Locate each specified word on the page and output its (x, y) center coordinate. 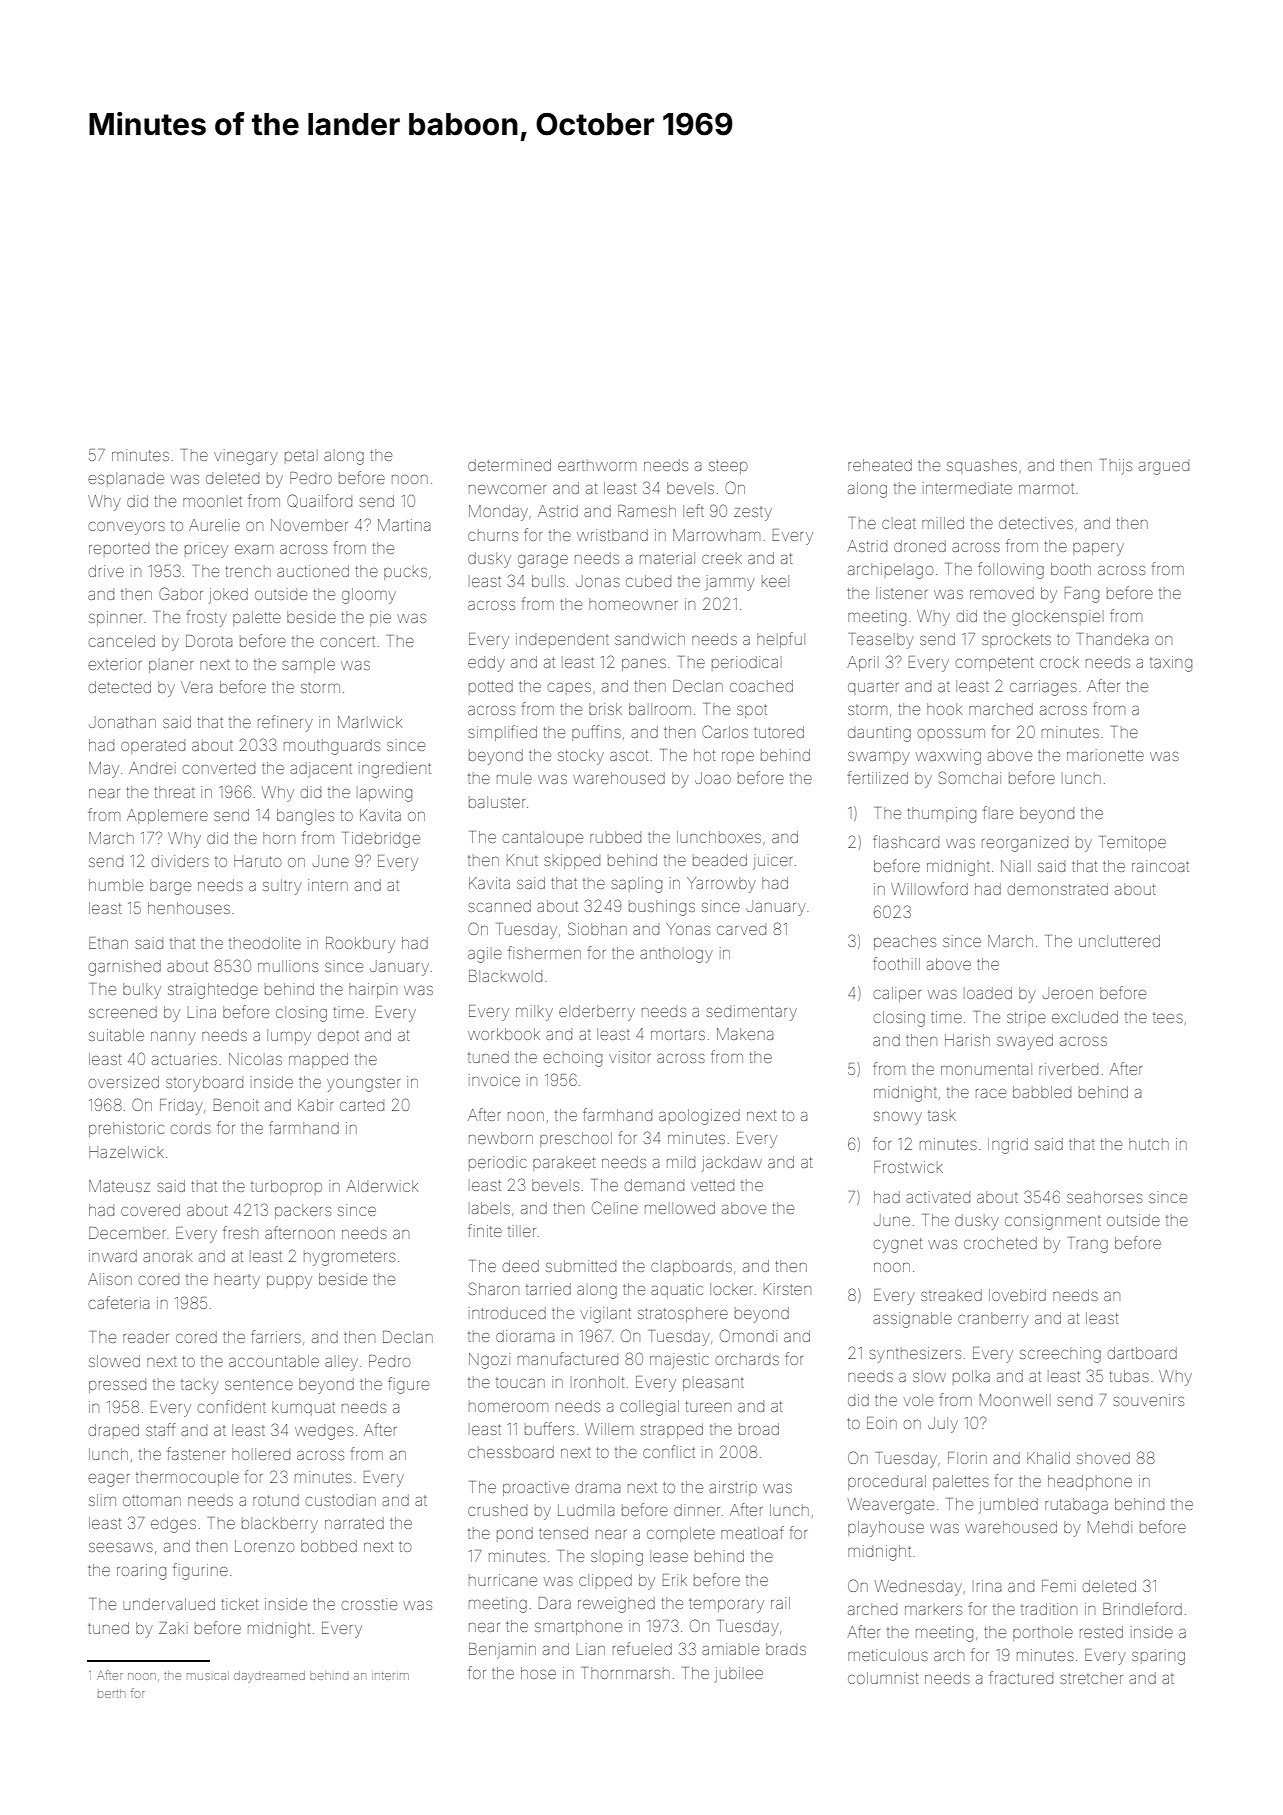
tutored (779, 732)
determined (509, 465)
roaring (141, 1572)
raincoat (1160, 866)
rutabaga (1076, 1506)
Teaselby (881, 641)
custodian (341, 1500)
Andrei (152, 768)
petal (301, 456)
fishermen (544, 952)
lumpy (289, 1037)
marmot (1046, 488)
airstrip (733, 1488)
